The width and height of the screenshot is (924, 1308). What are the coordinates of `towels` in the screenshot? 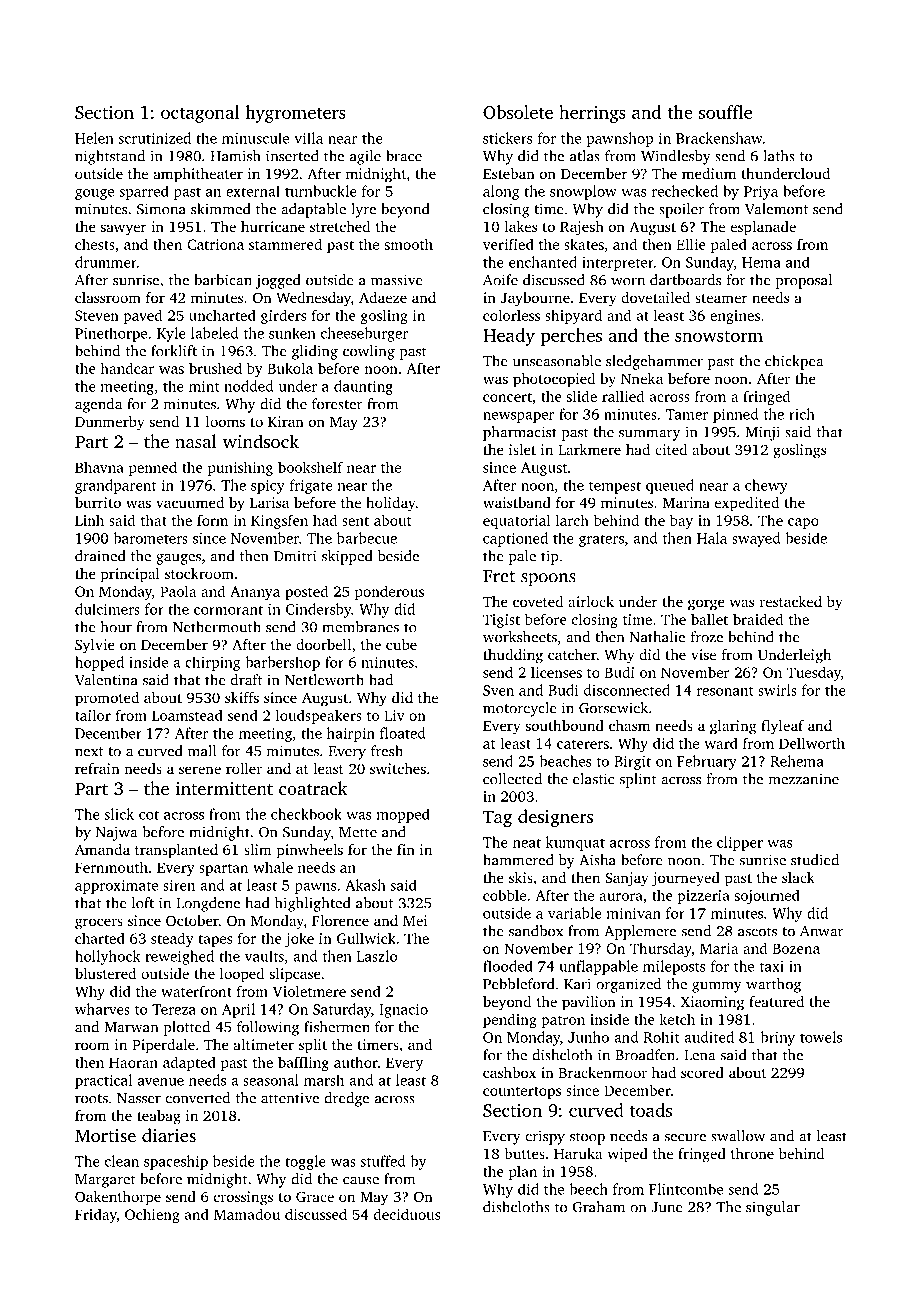 It's located at (821, 1037).
